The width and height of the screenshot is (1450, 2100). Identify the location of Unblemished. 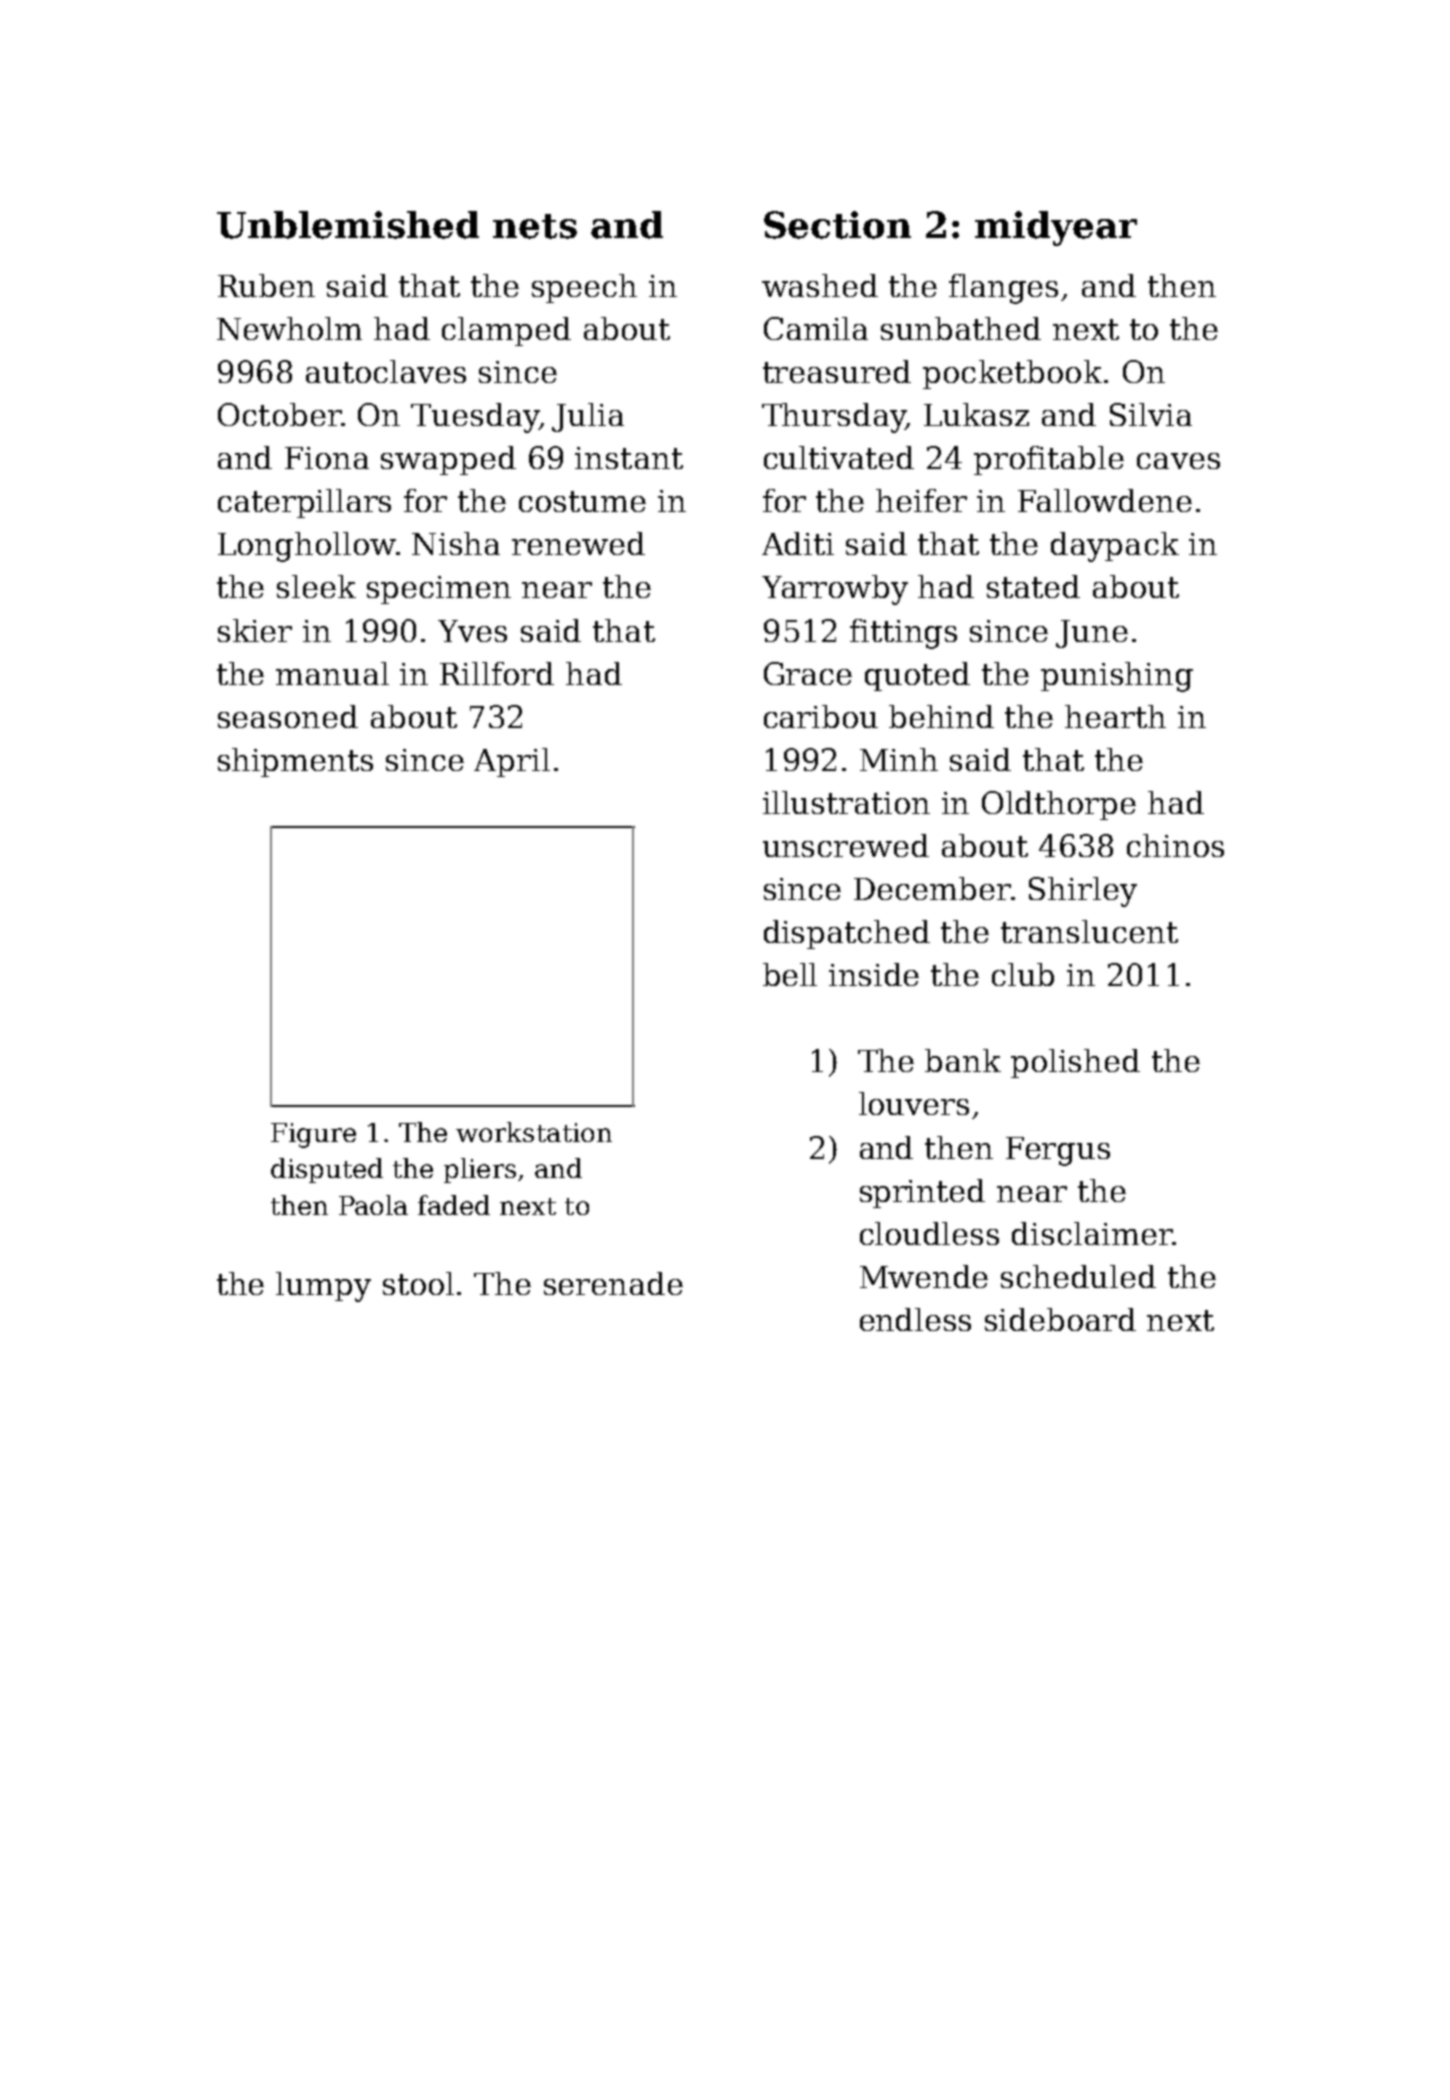
(348, 225).
